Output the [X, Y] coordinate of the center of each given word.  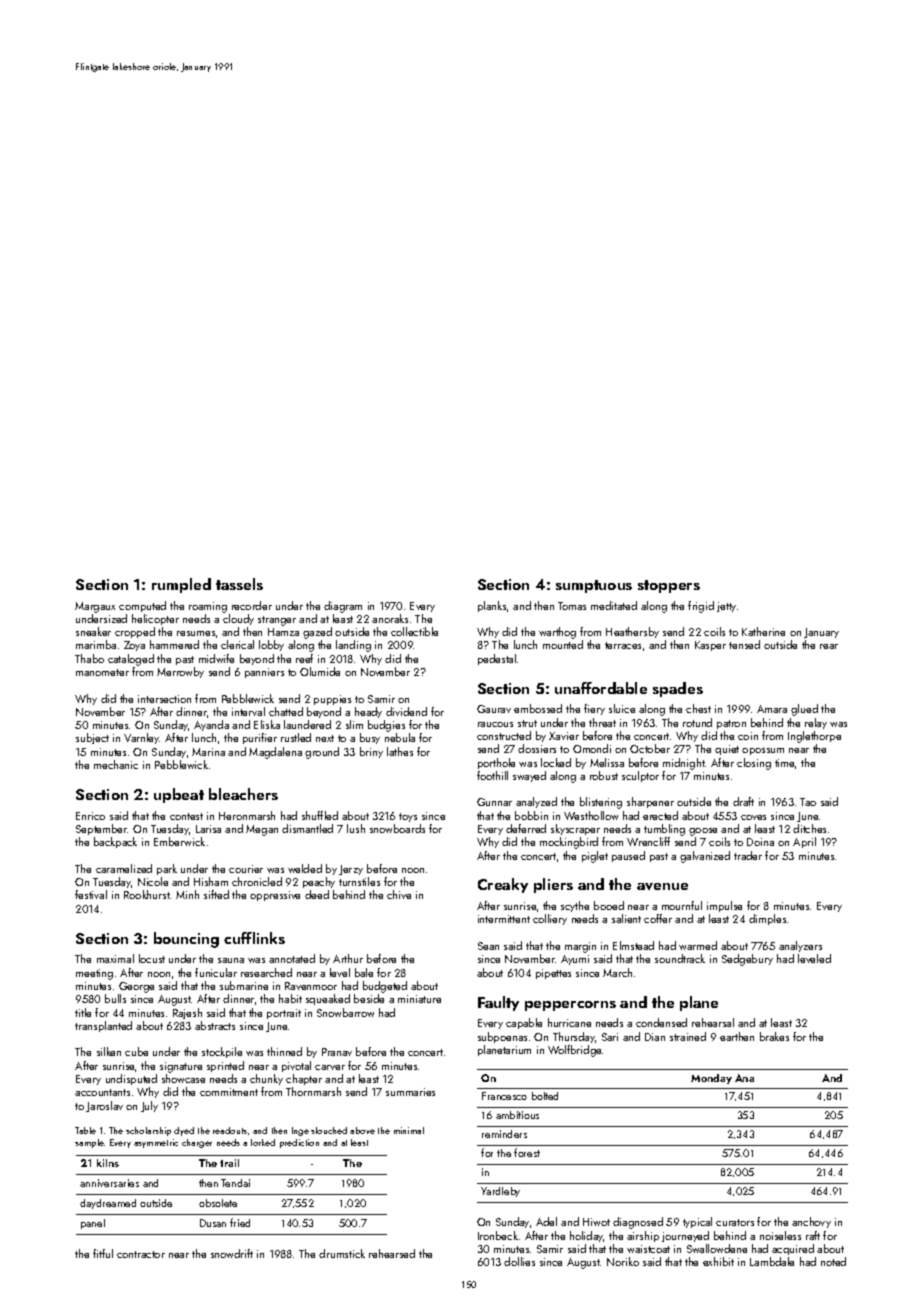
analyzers [800, 946]
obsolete [218, 1203]
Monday [711, 1079]
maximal [115, 958]
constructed [504, 735]
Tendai [235, 1183]
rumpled [181, 585]
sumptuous [594, 586]
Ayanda [211, 725]
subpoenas [502, 1037]
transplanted [103, 1026]
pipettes [553, 974]
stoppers [669, 586]
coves [753, 817]
